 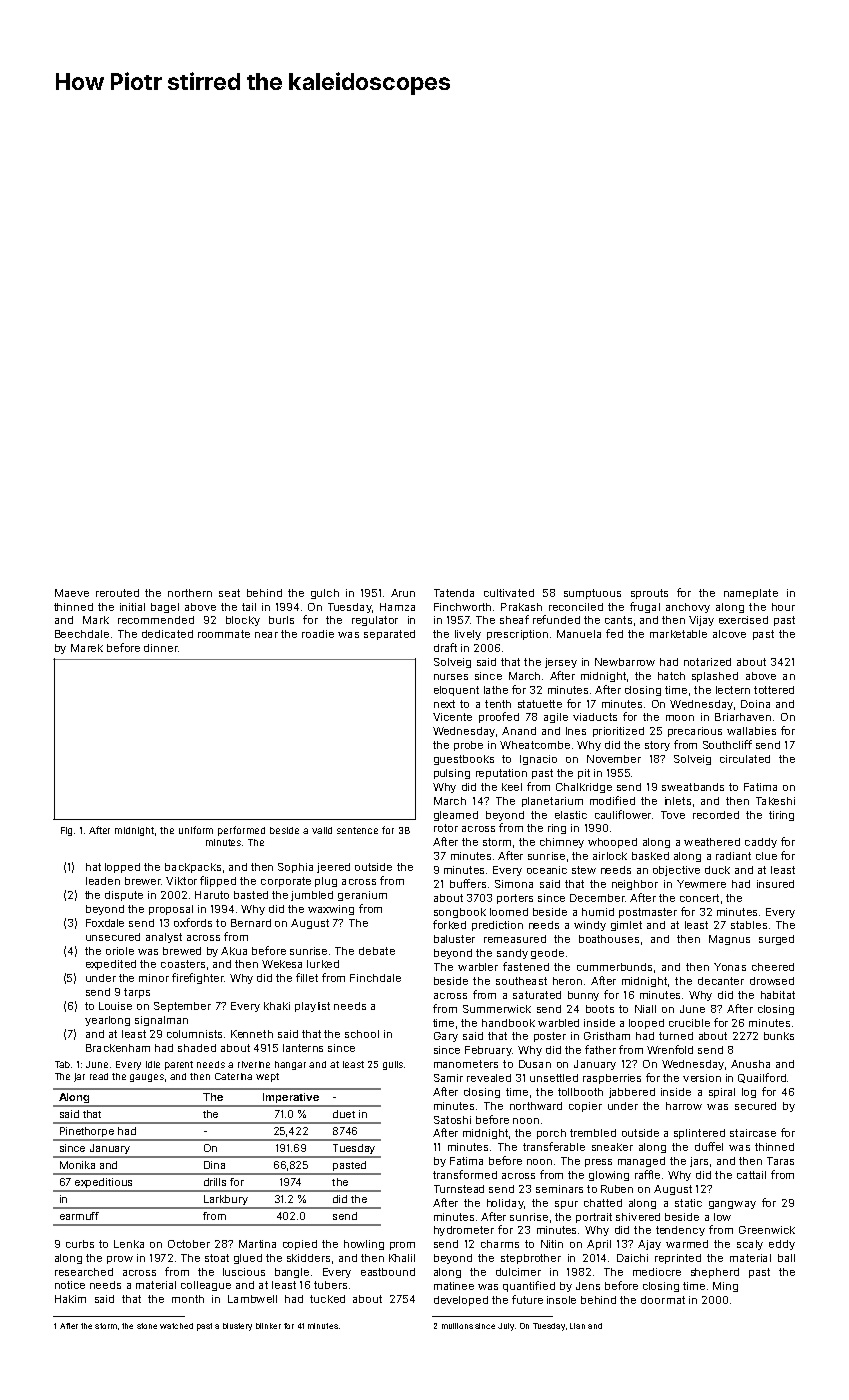 What do you see at coordinates (577, 1326) in the screenshot?
I see `Lian` at bounding box center [577, 1326].
